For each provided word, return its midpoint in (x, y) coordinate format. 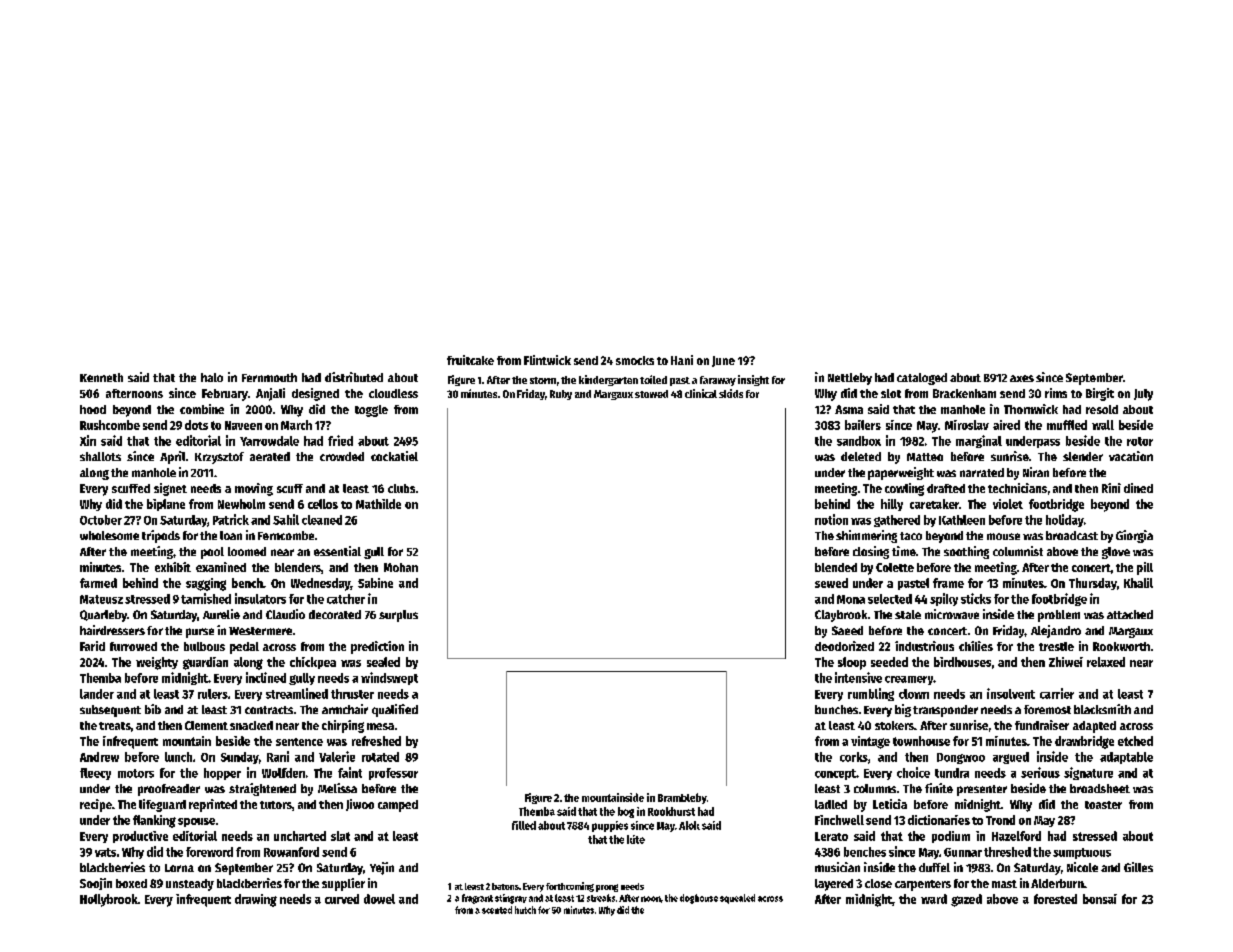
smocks (635, 360)
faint (350, 772)
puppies (610, 826)
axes (1022, 378)
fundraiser (1042, 725)
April (172, 457)
